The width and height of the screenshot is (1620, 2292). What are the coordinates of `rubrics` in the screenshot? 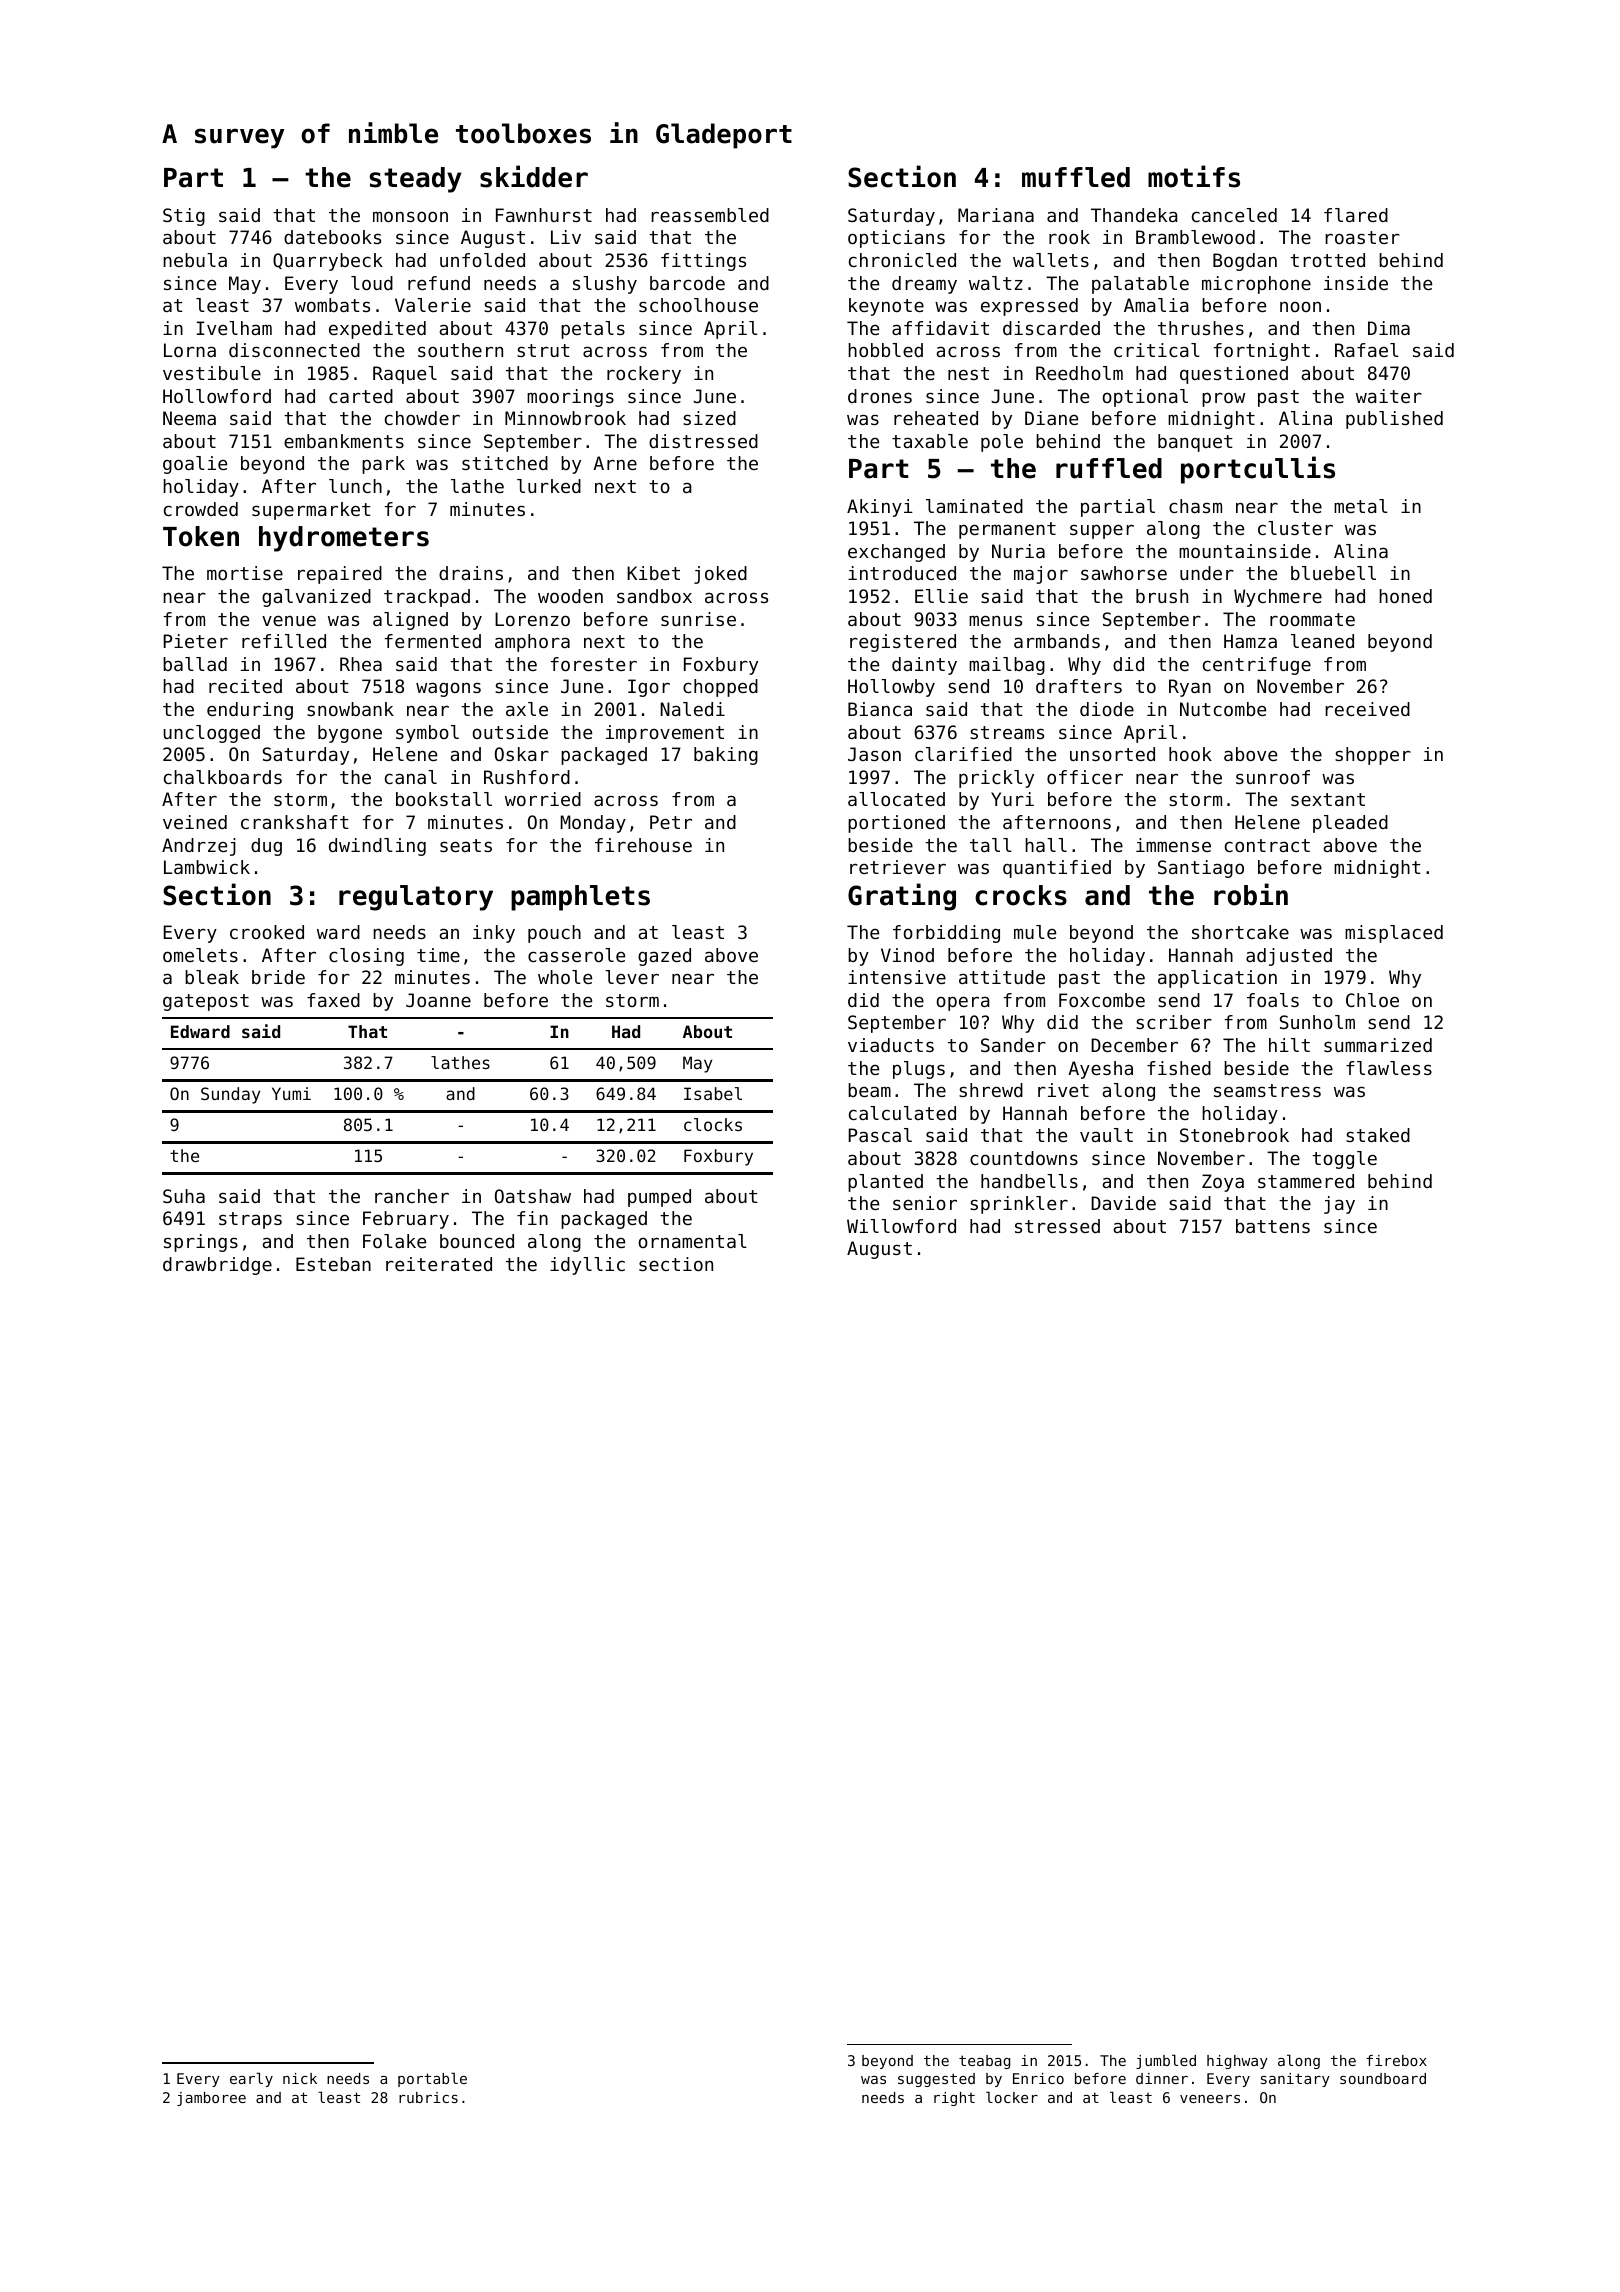 It's located at (428, 2097).
